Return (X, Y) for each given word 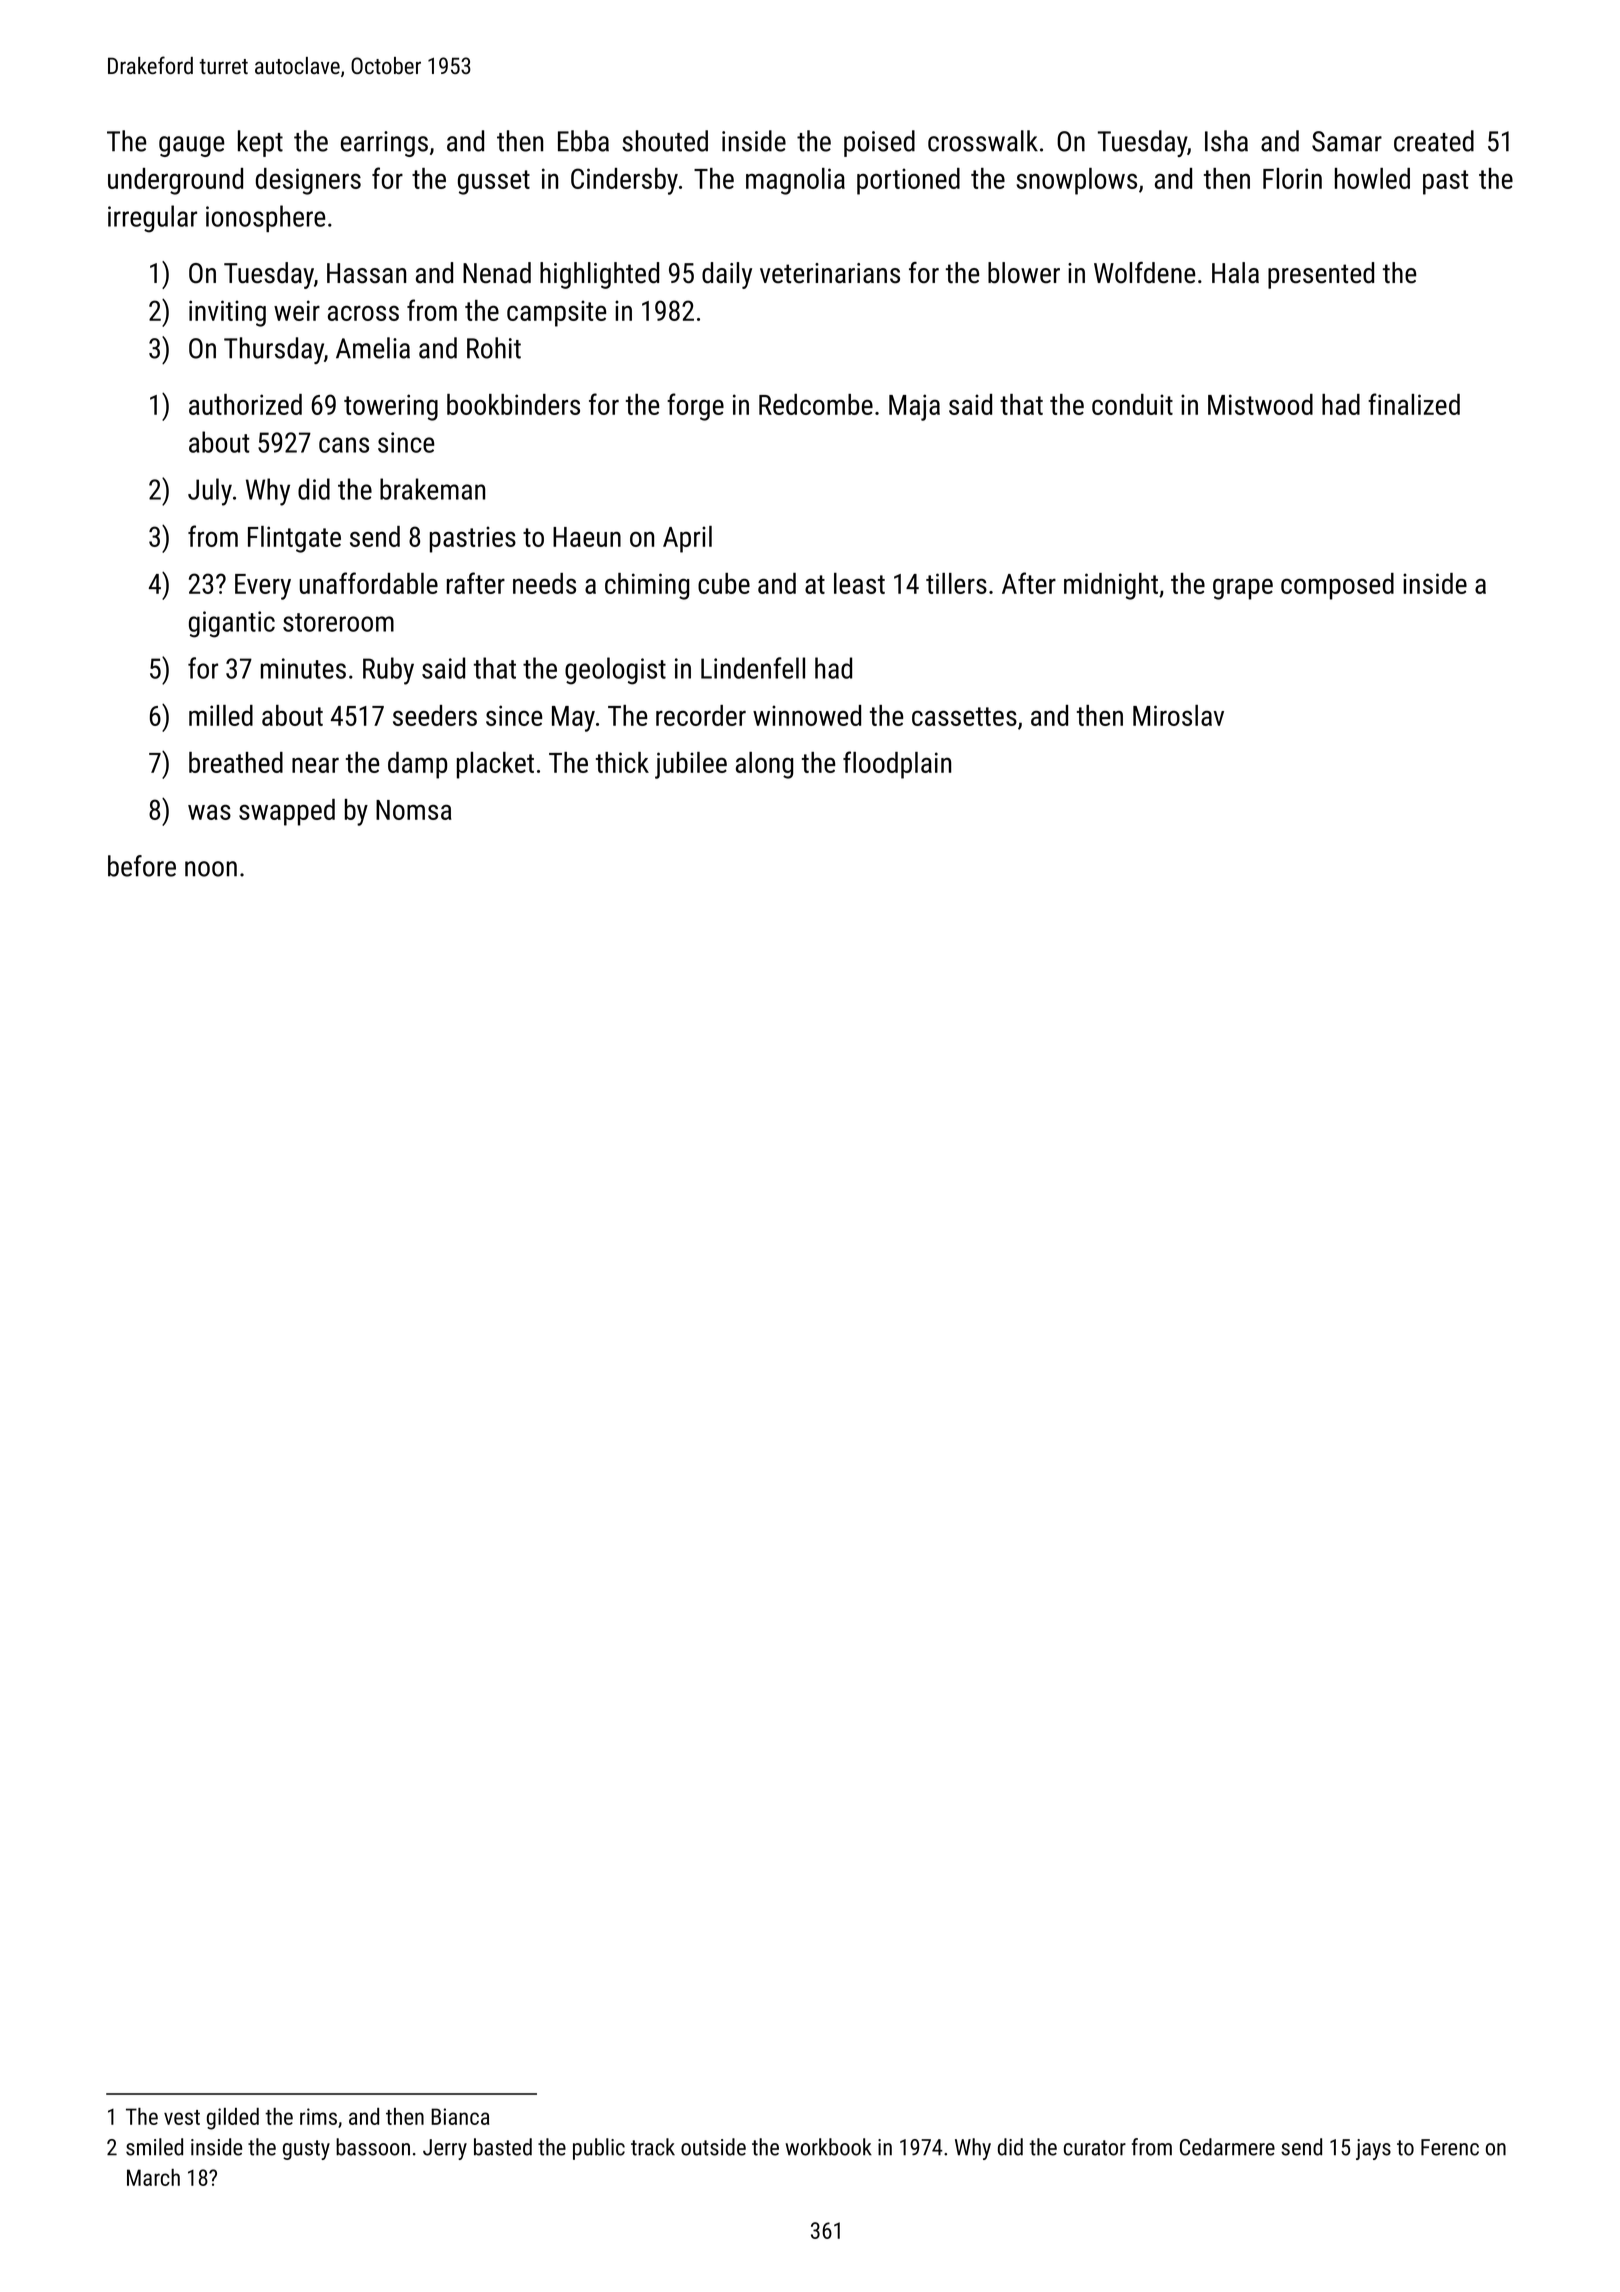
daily (727, 275)
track (653, 2147)
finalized (1414, 404)
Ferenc (1450, 2147)
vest (182, 2117)
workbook (829, 2147)
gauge (192, 146)
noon (211, 869)
